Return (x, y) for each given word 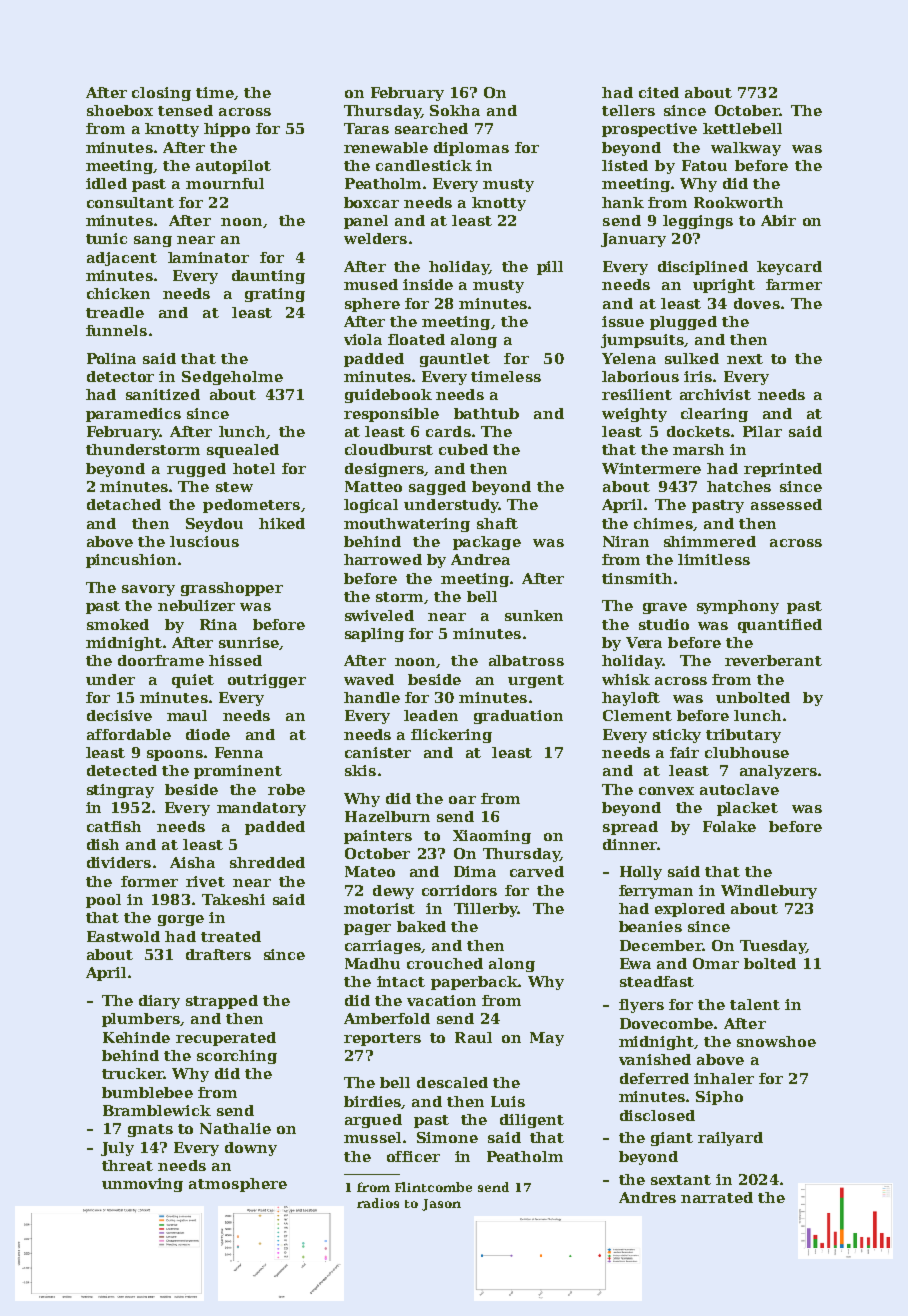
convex (666, 791)
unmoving (142, 1185)
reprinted (783, 470)
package (487, 543)
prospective (649, 130)
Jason (441, 1205)
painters (378, 837)
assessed (786, 504)
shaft (497, 523)
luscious (204, 541)
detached (124, 504)
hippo (227, 130)
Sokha (455, 110)
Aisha (192, 862)
